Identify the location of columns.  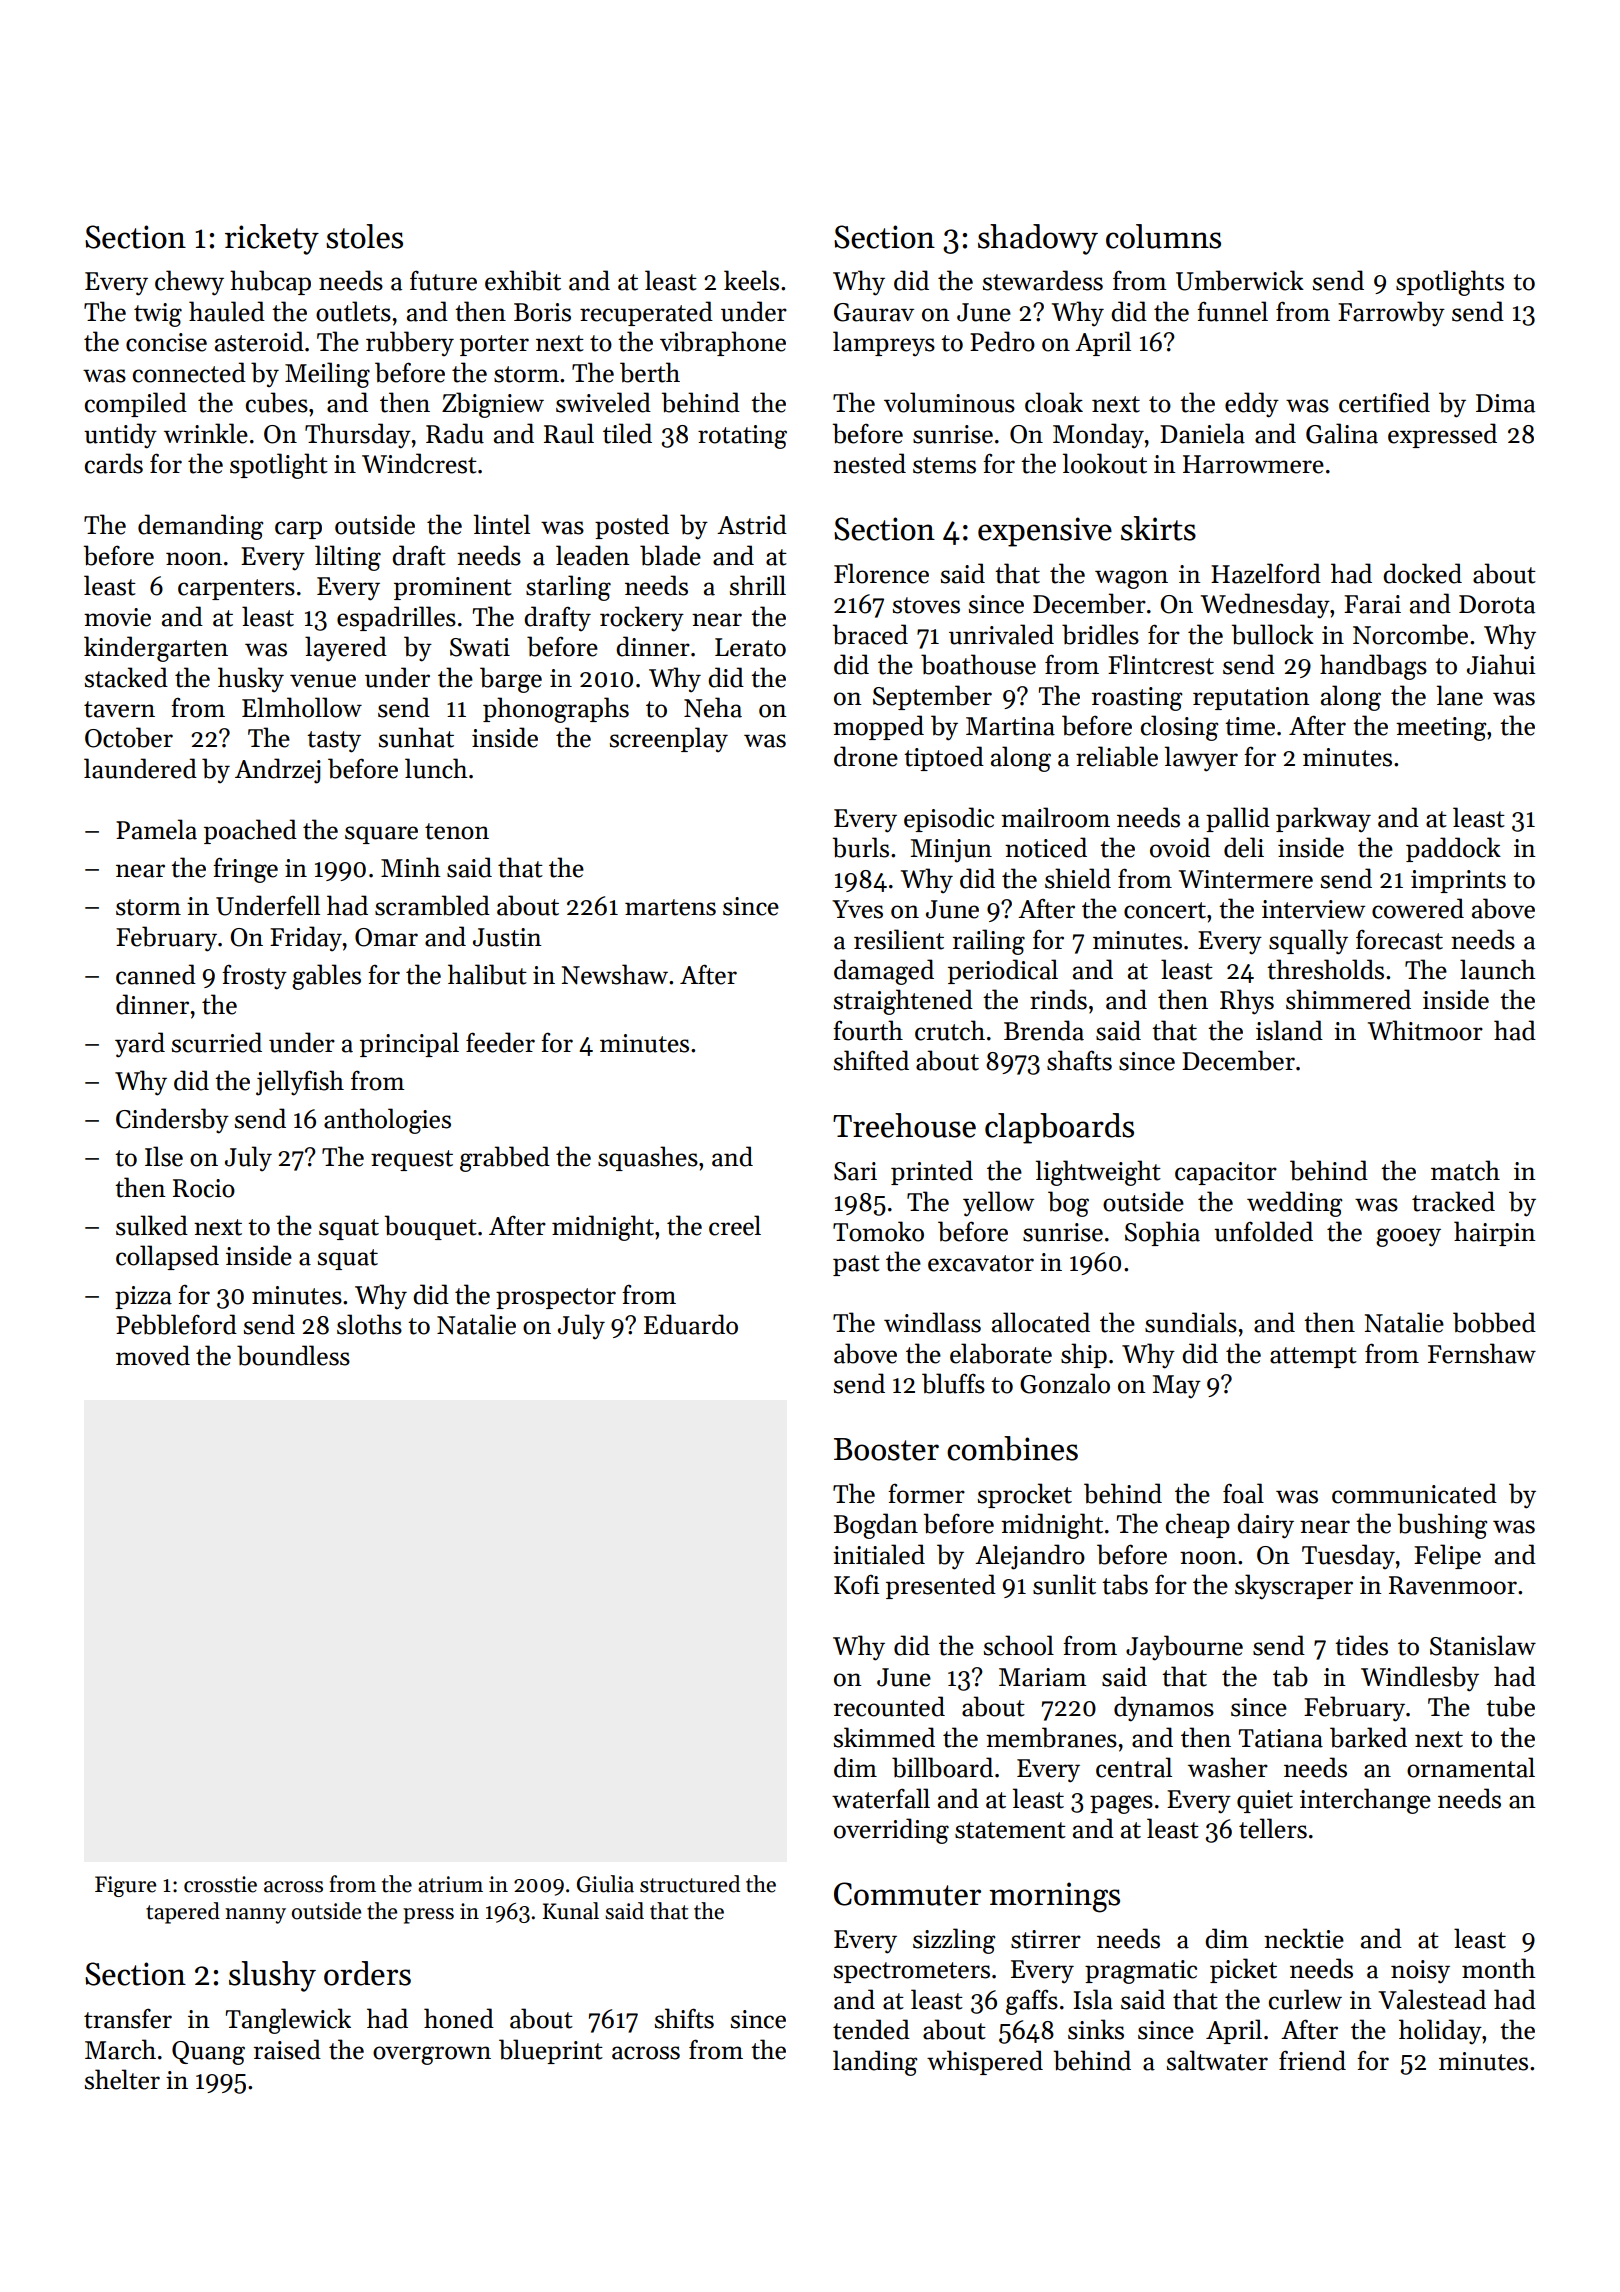
(1163, 236).
